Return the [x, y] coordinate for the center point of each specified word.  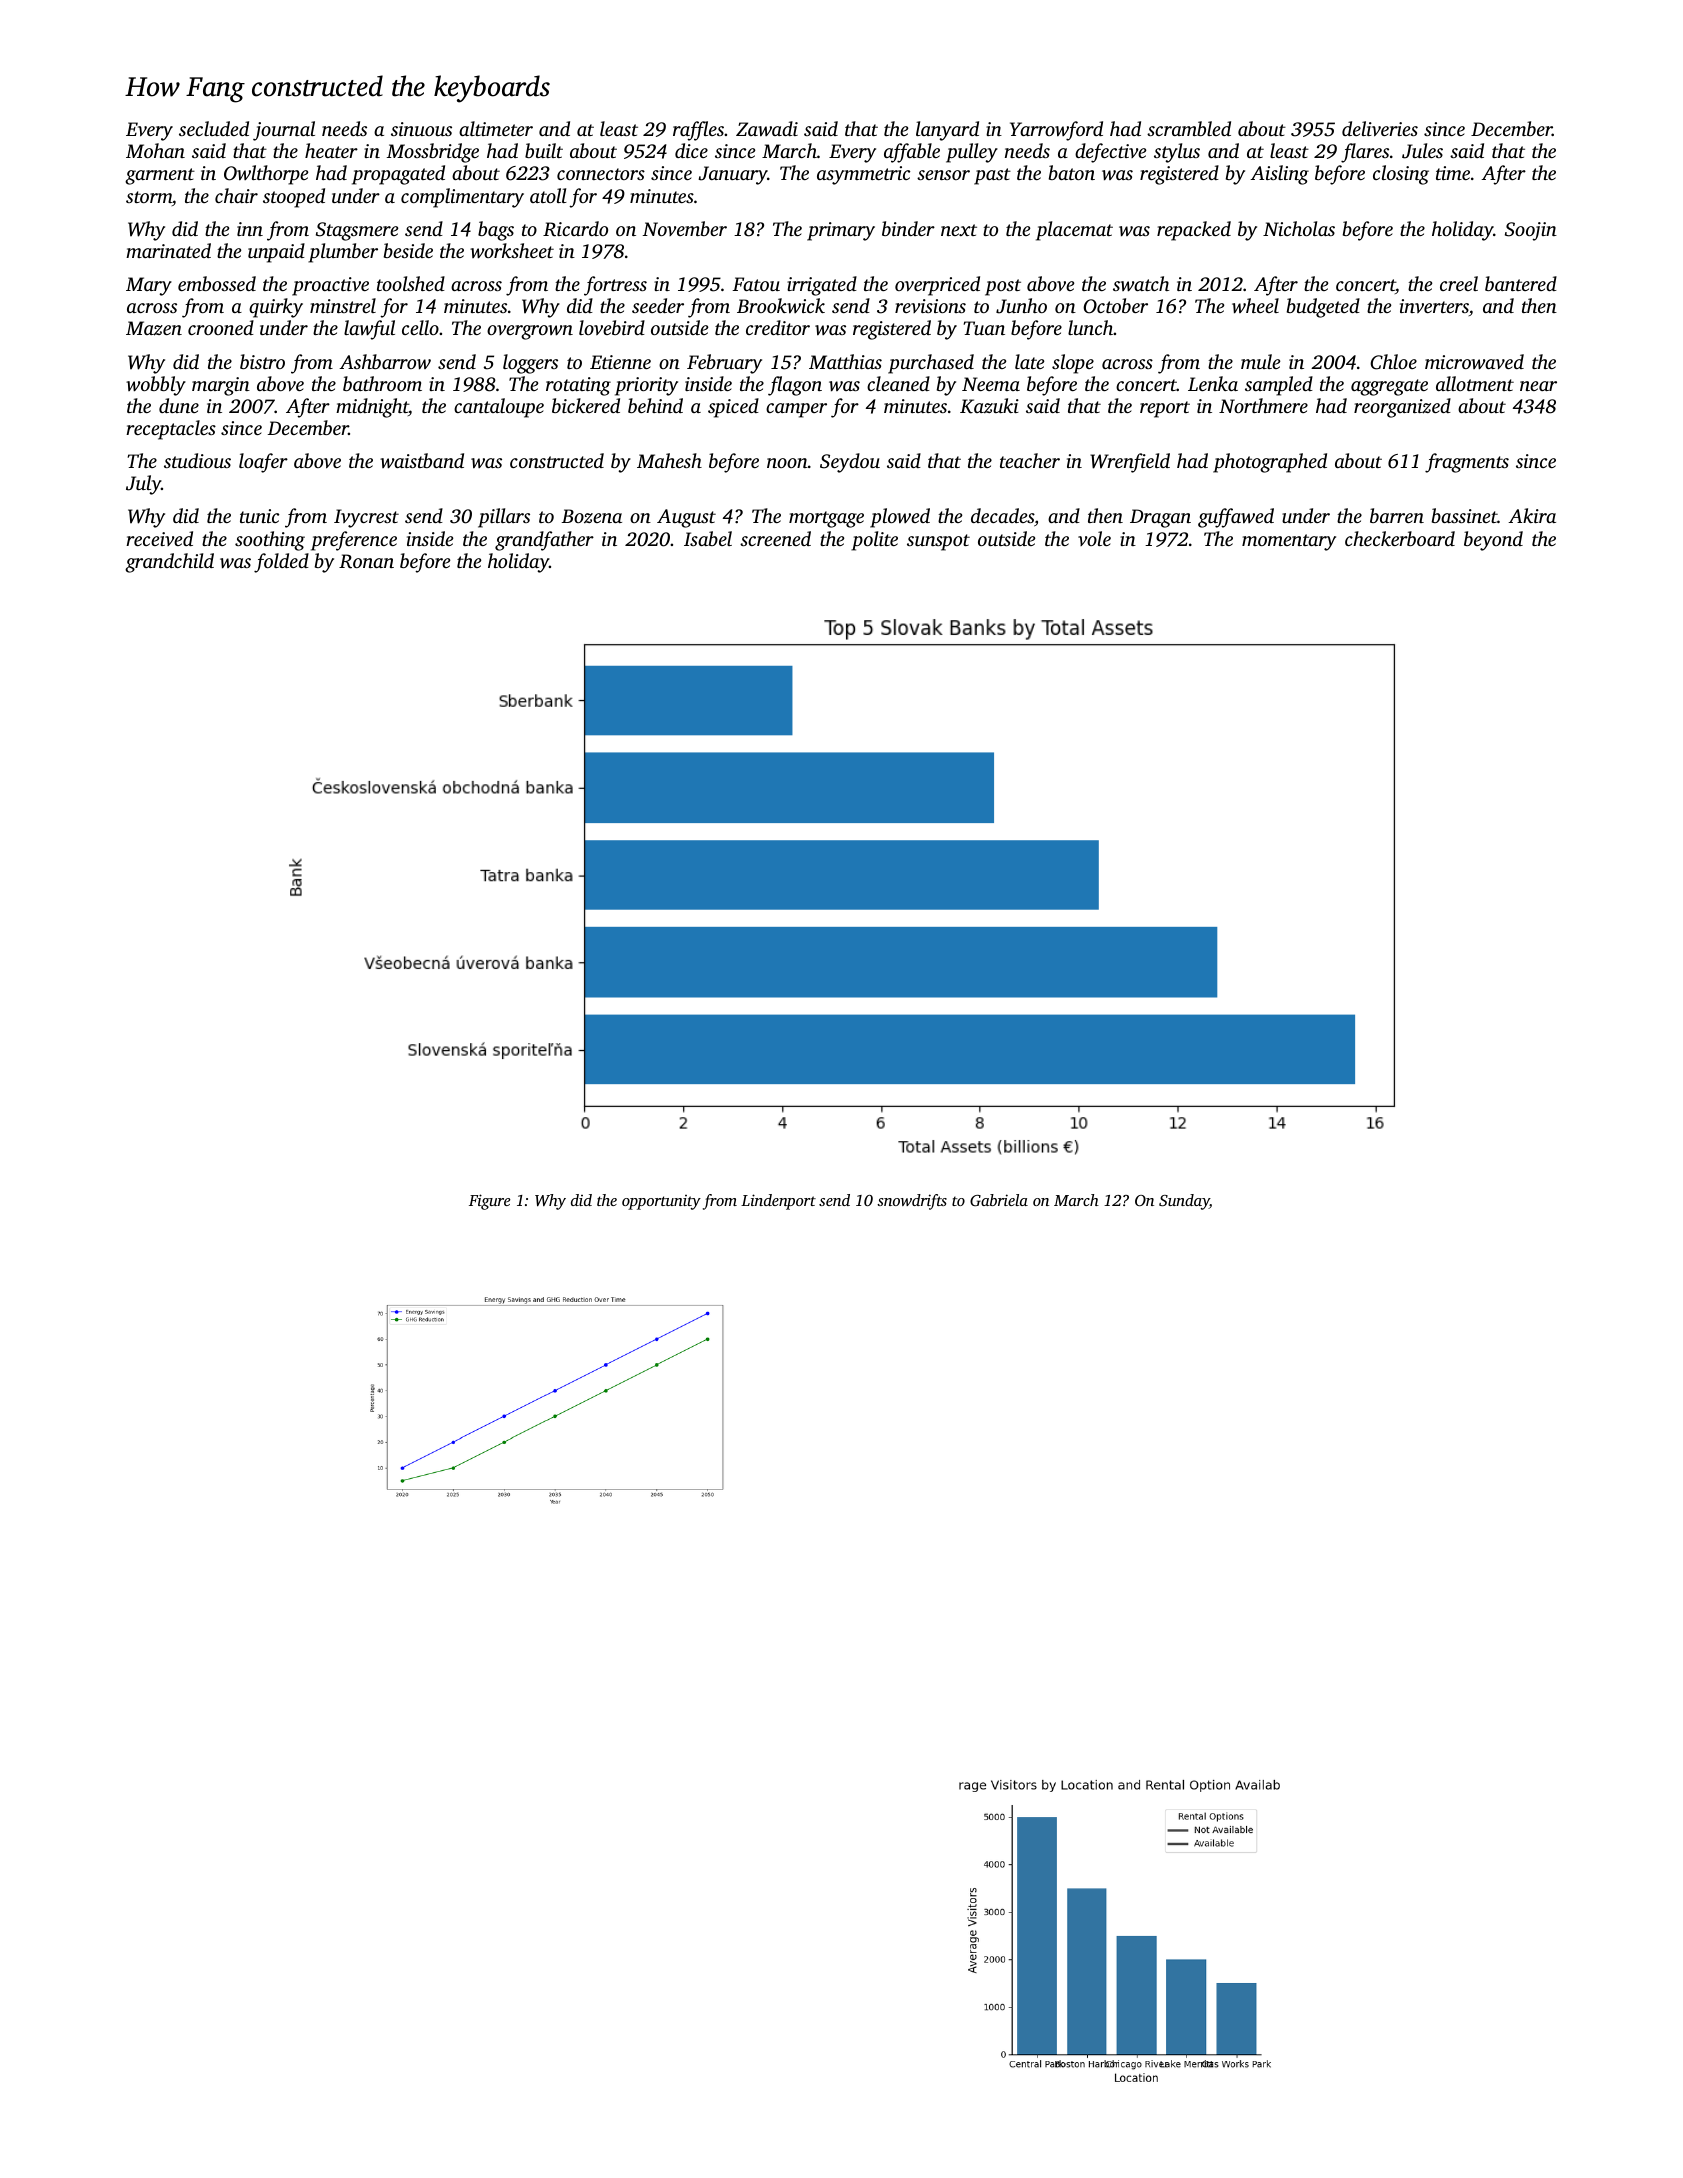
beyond [1493, 541]
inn [250, 229]
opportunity [661, 1202]
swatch [1141, 283]
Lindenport [778, 1202]
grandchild [169, 563]
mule [1260, 361]
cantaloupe [499, 408]
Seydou [850, 463]
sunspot [938, 542]
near [1538, 386]
